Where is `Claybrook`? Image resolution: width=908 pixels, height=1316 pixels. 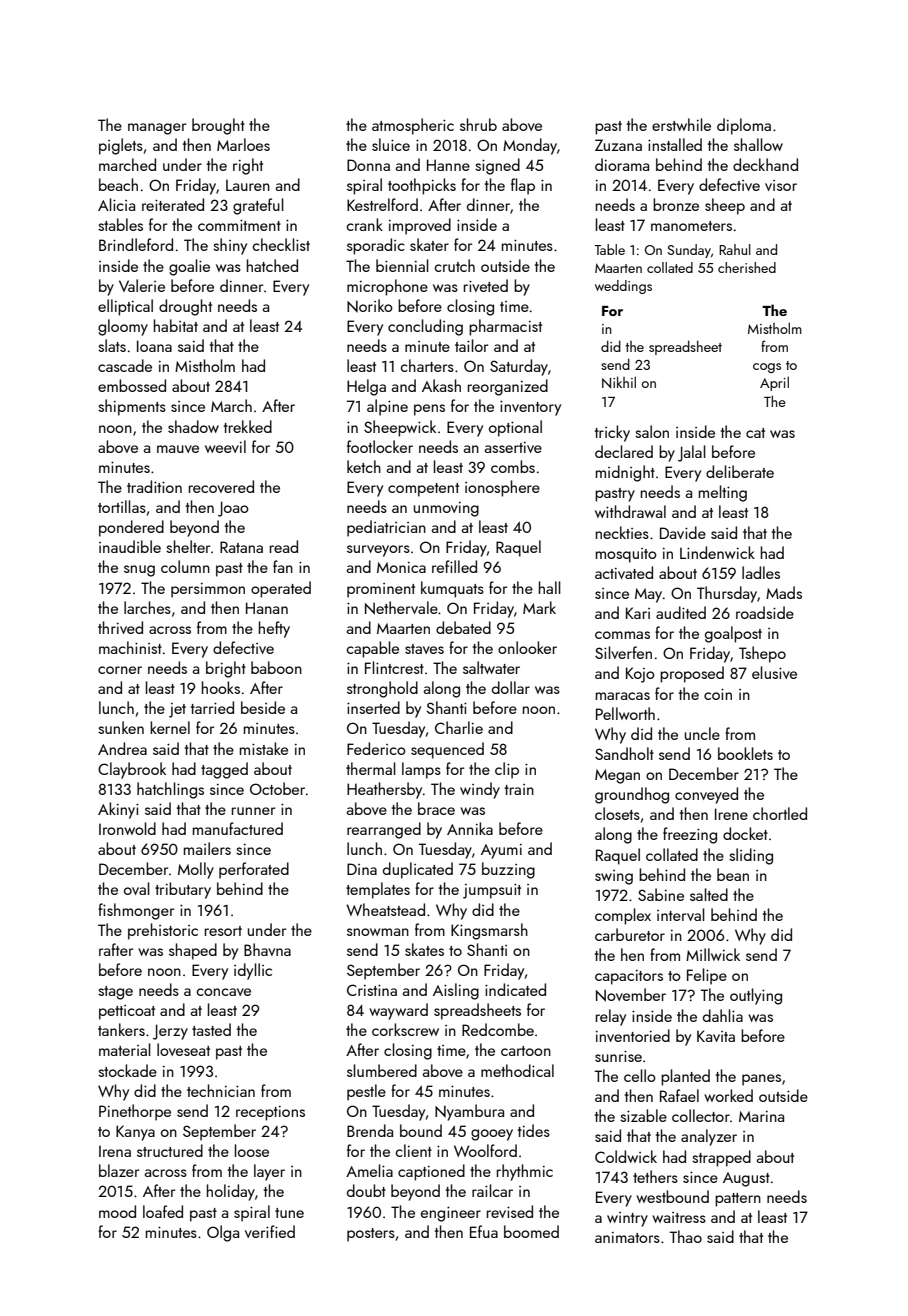
Claybrook is located at coordinates (132, 770).
